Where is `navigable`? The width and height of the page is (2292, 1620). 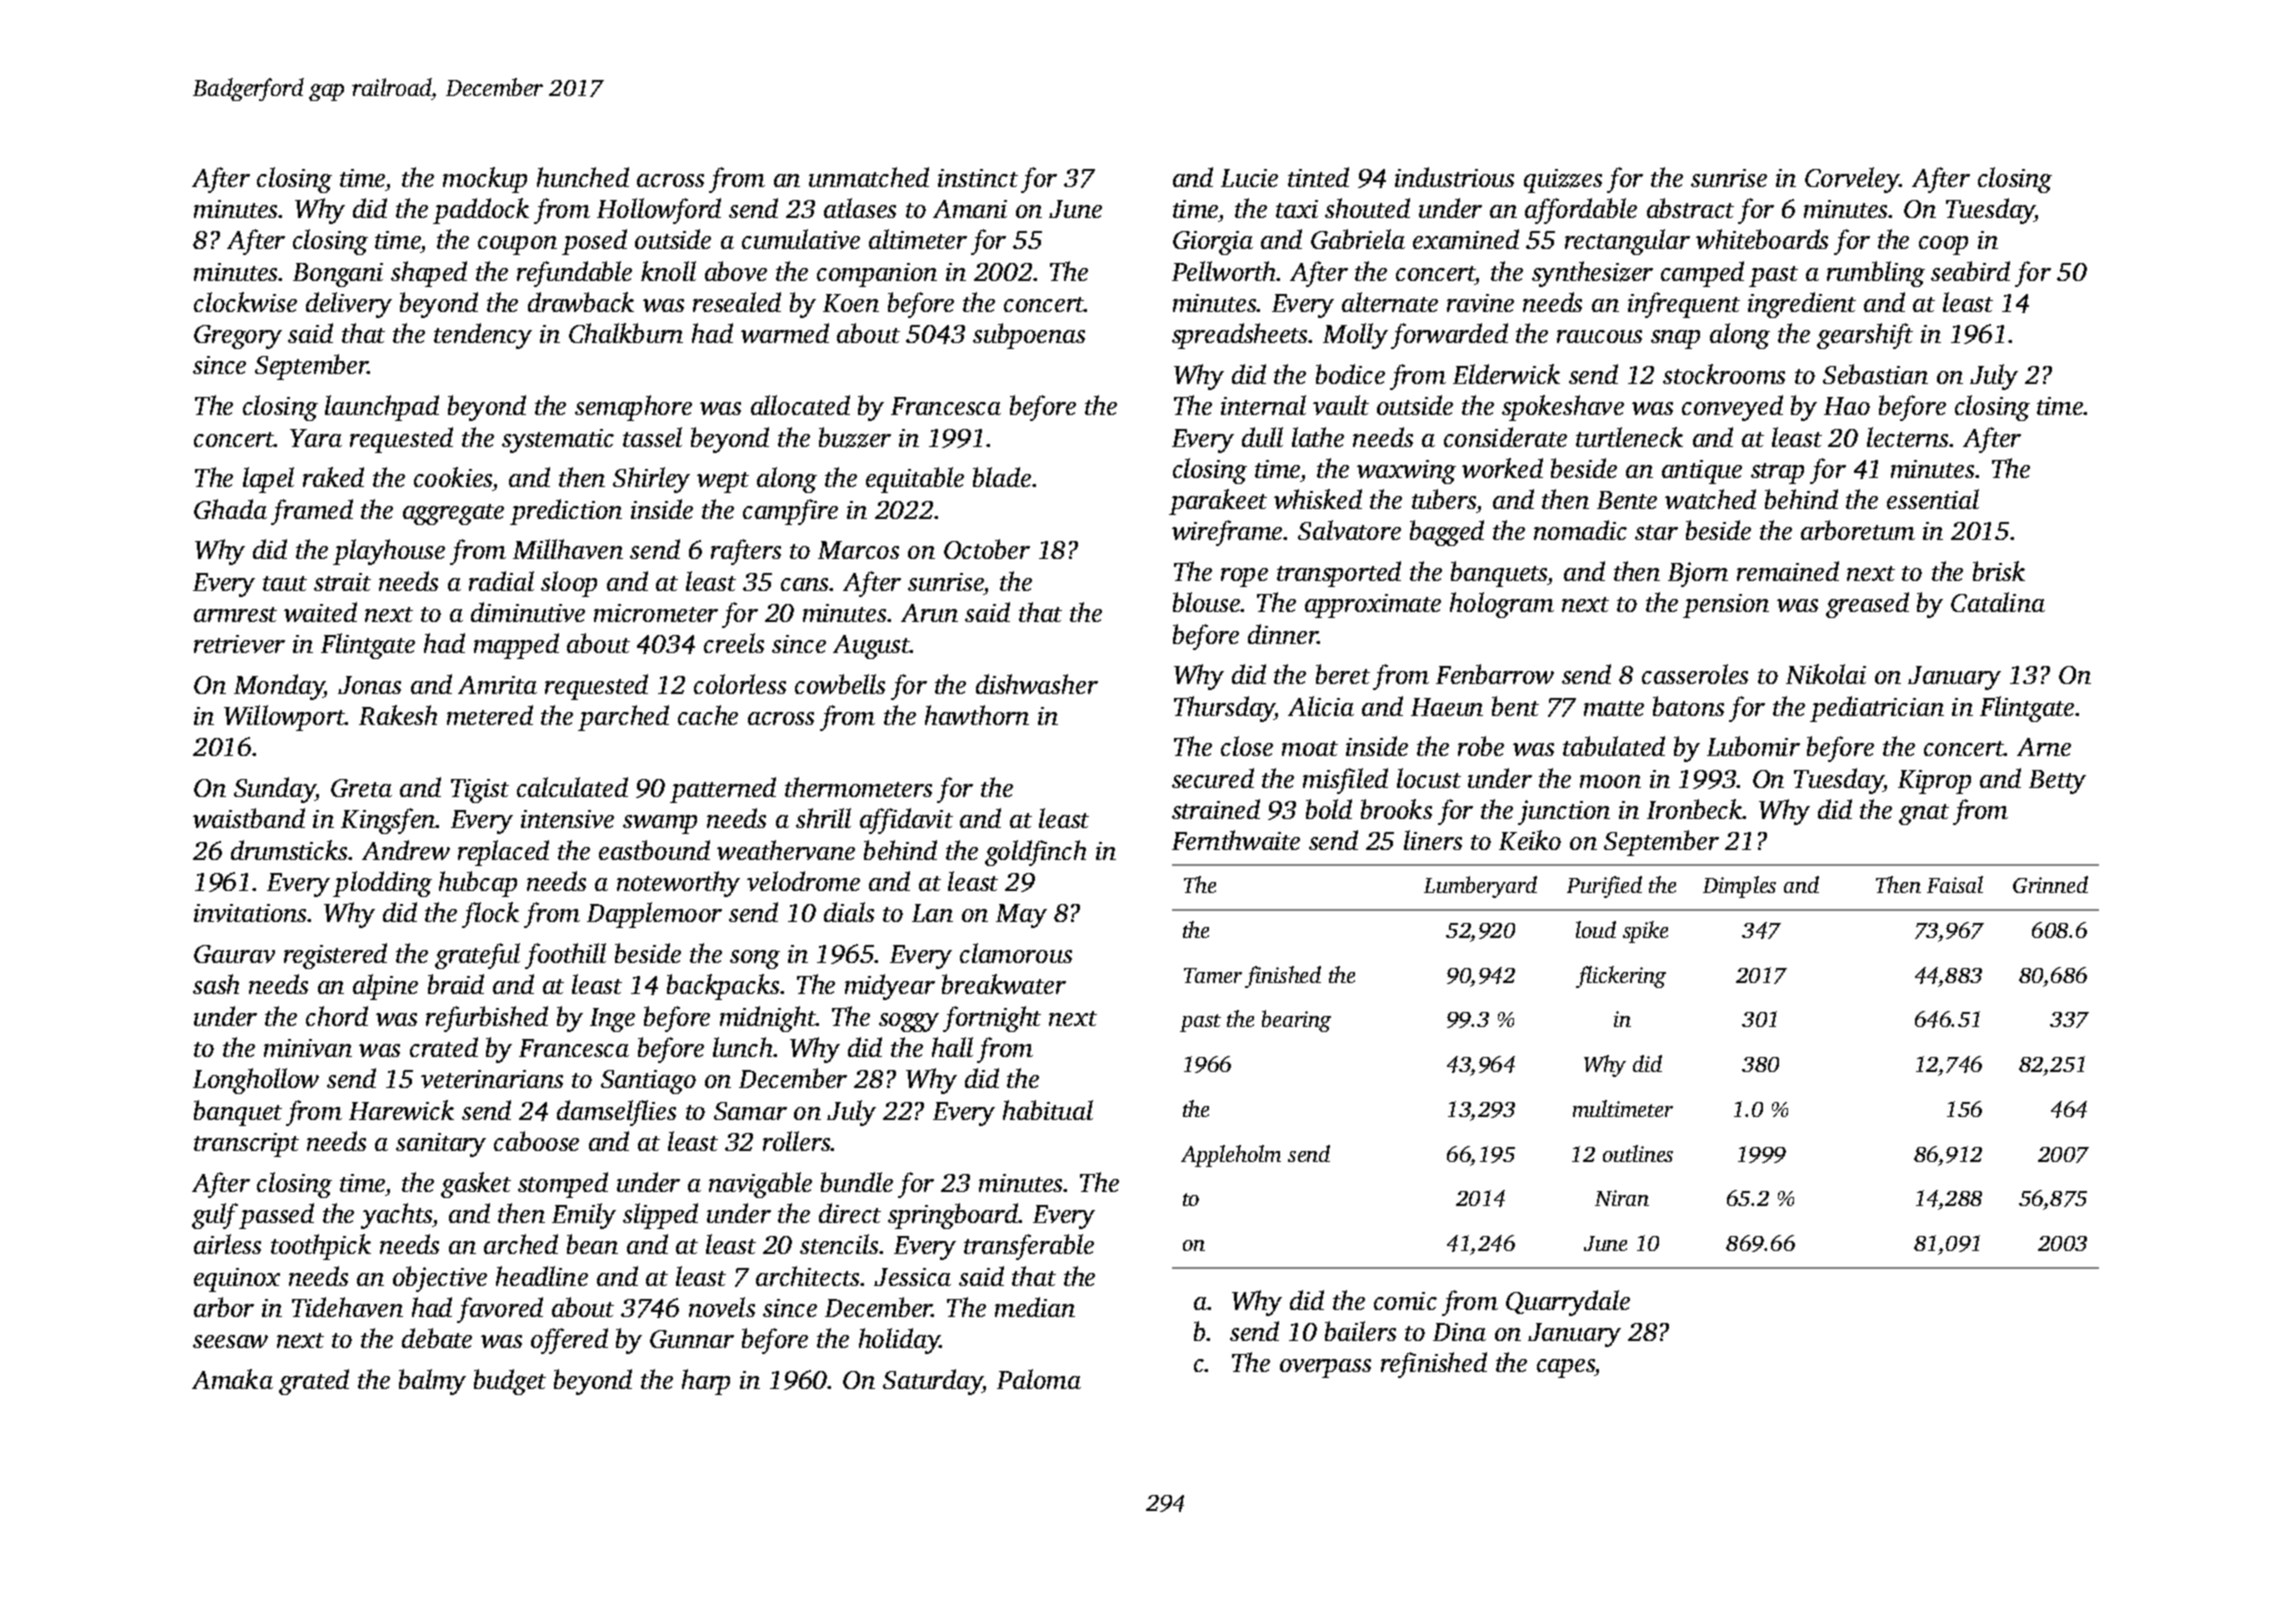
navigable is located at coordinates (760, 1185).
